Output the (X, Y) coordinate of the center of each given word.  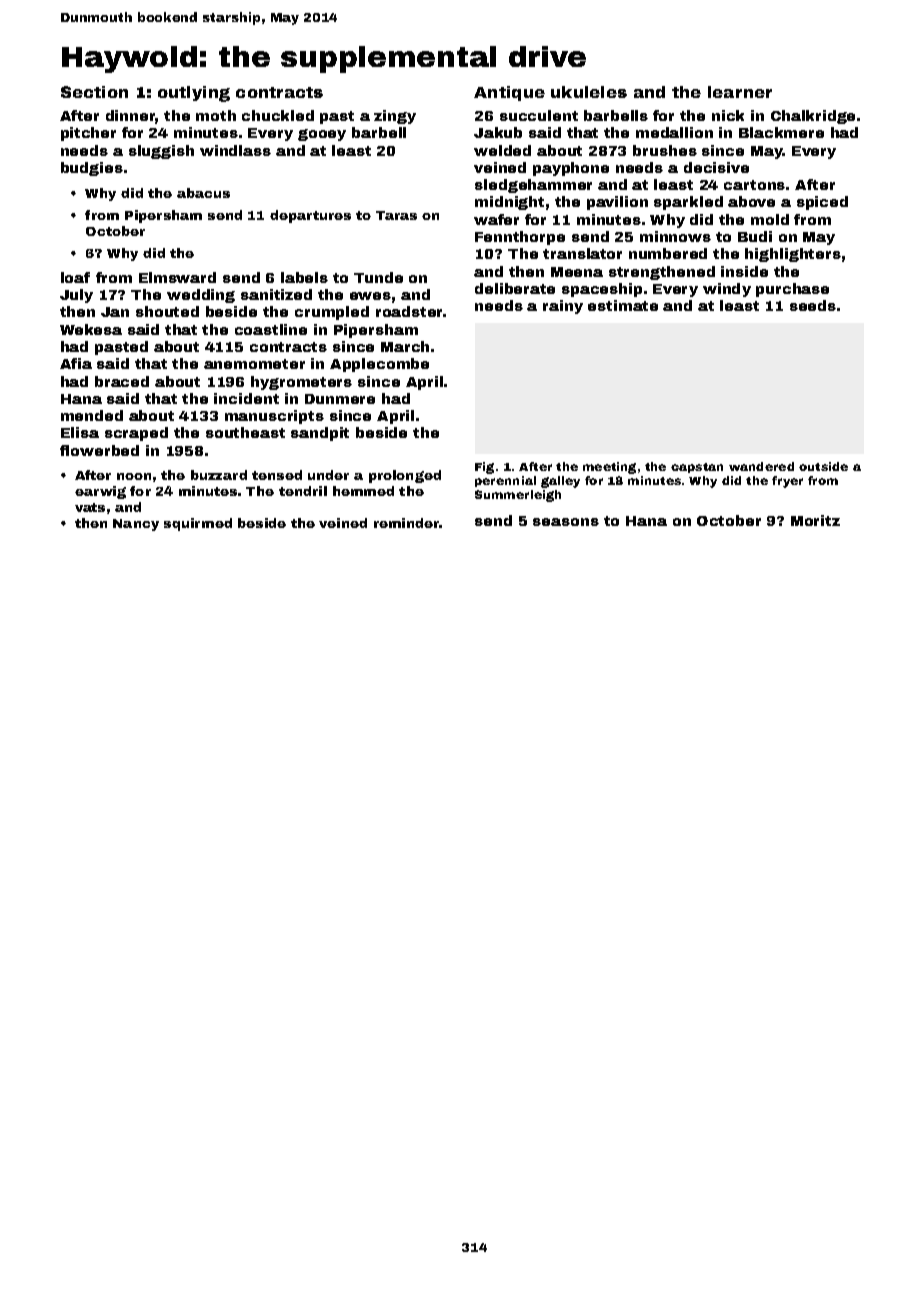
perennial (505, 481)
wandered (761, 466)
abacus (203, 193)
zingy (395, 117)
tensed (277, 475)
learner (740, 92)
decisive (716, 167)
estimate (623, 305)
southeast (245, 432)
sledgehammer (533, 186)
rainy (563, 307)
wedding (201, 296)
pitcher (88, 134)
